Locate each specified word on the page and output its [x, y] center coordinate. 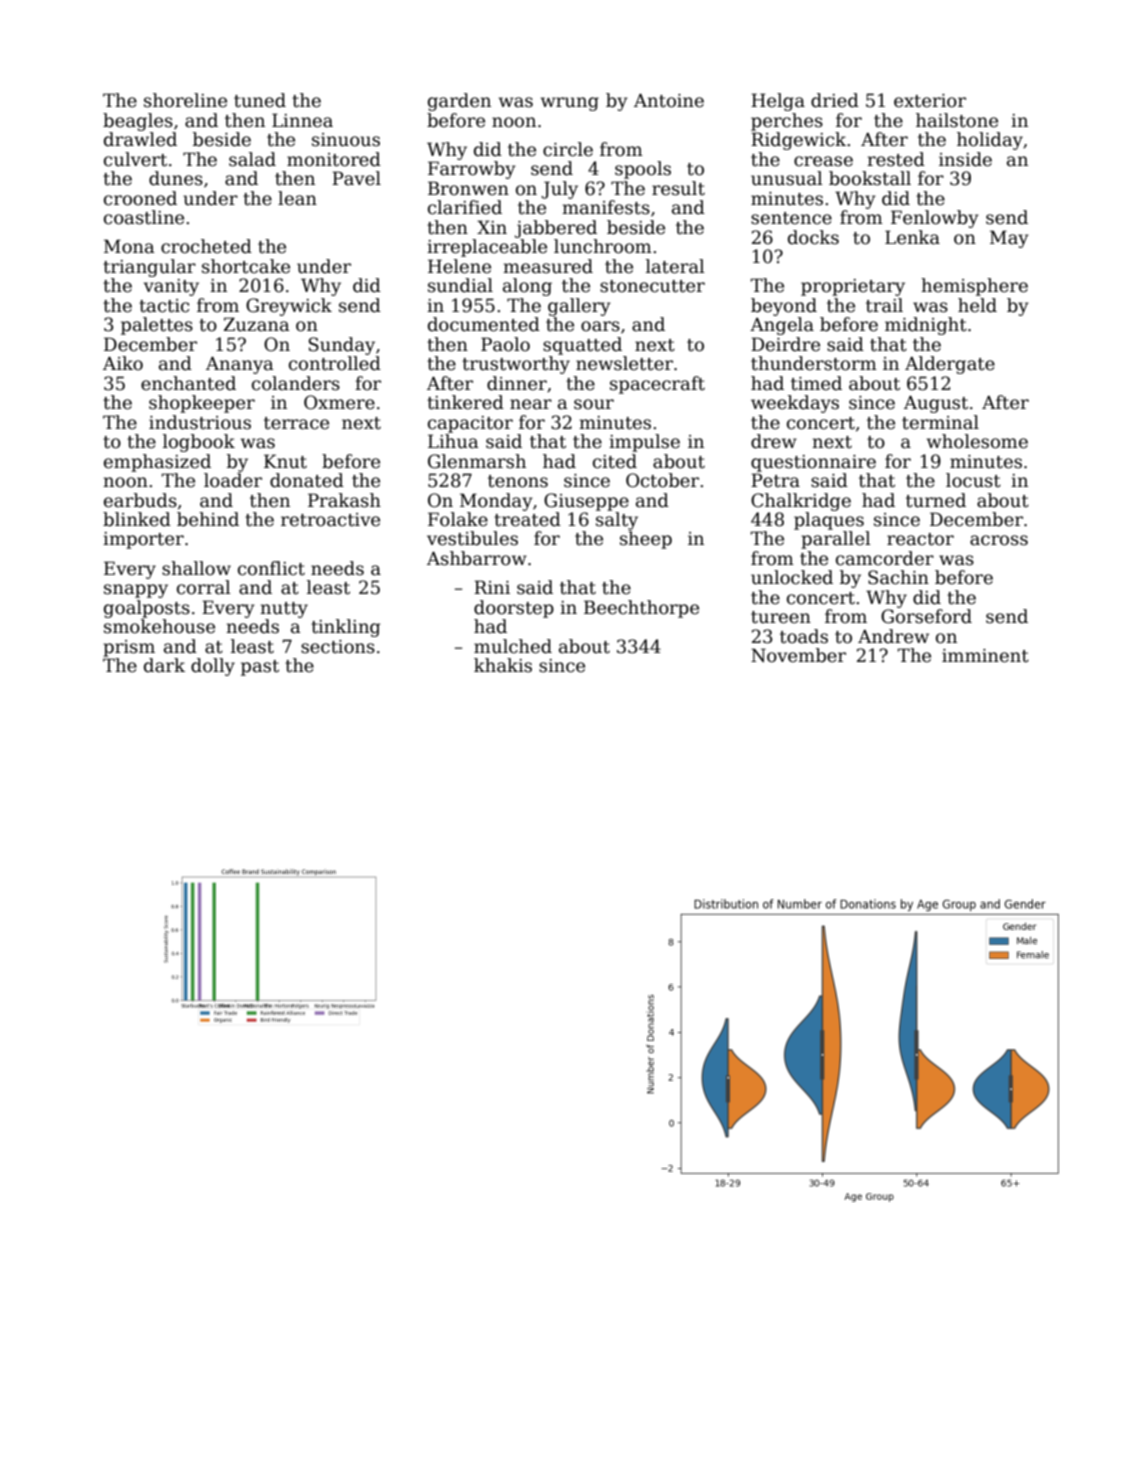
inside [965, 159]
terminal [940, 422]
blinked [137, 519]
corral [204, 587]
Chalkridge [801, 502]
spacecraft [657, 385]
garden [459, 102]
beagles [138, 122]
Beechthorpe [641, 609]
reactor [920, 539]
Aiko [123, 363]
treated [527, 519]
